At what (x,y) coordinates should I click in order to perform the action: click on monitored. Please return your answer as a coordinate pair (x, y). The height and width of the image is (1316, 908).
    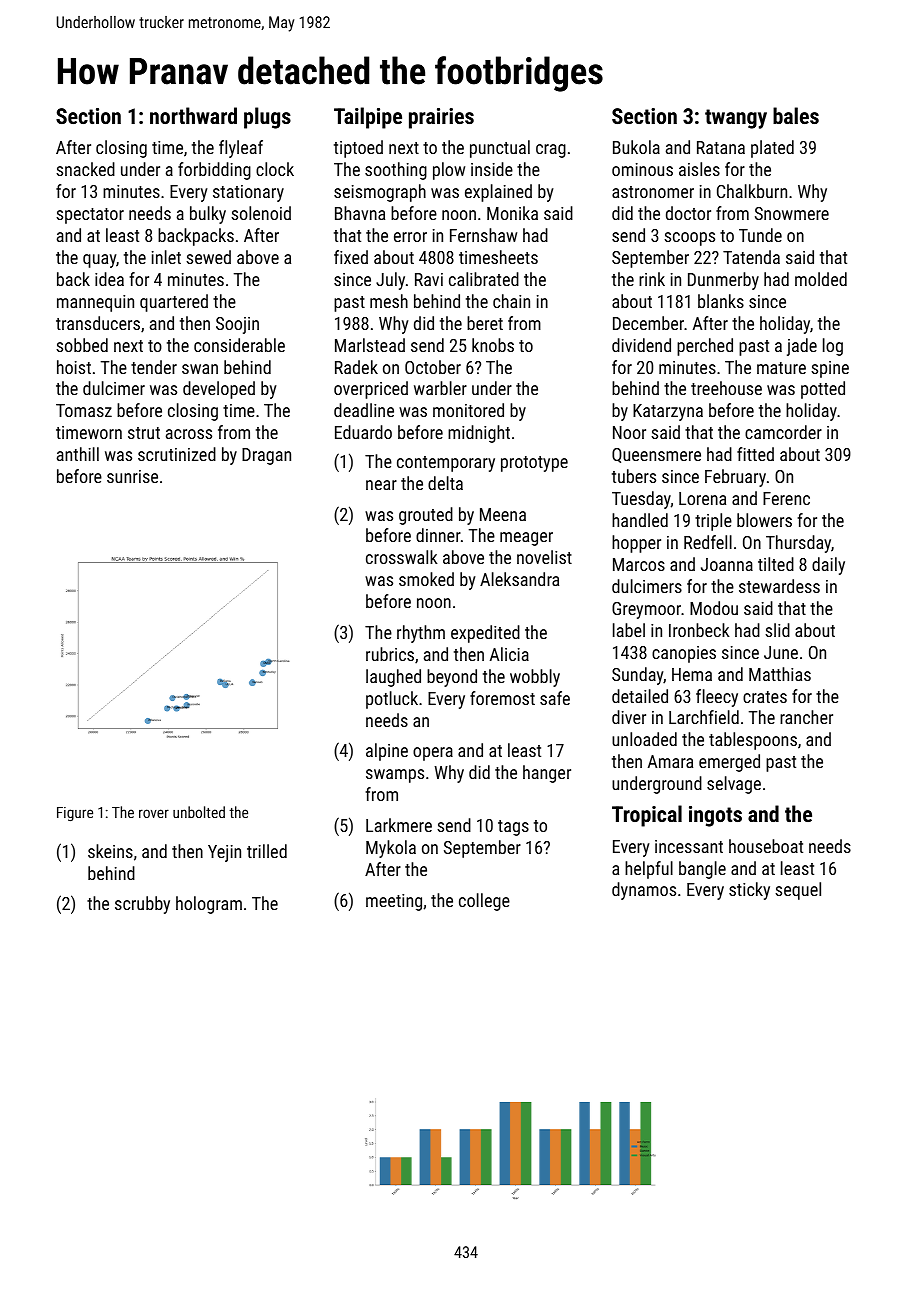
    Looking at the image, I should click on (468, 410).
